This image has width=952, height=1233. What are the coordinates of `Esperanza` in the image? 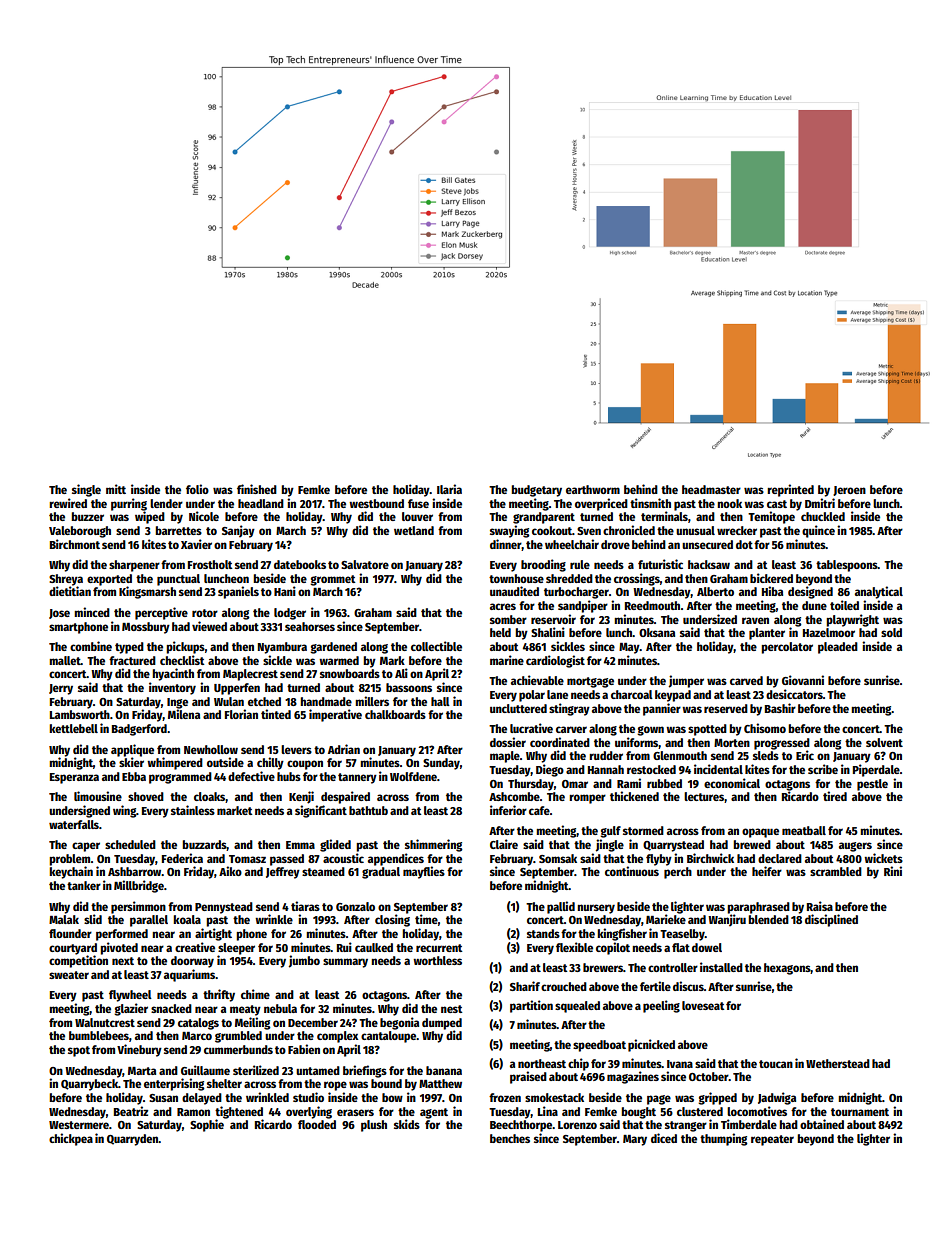 It's located at (74, 778).
